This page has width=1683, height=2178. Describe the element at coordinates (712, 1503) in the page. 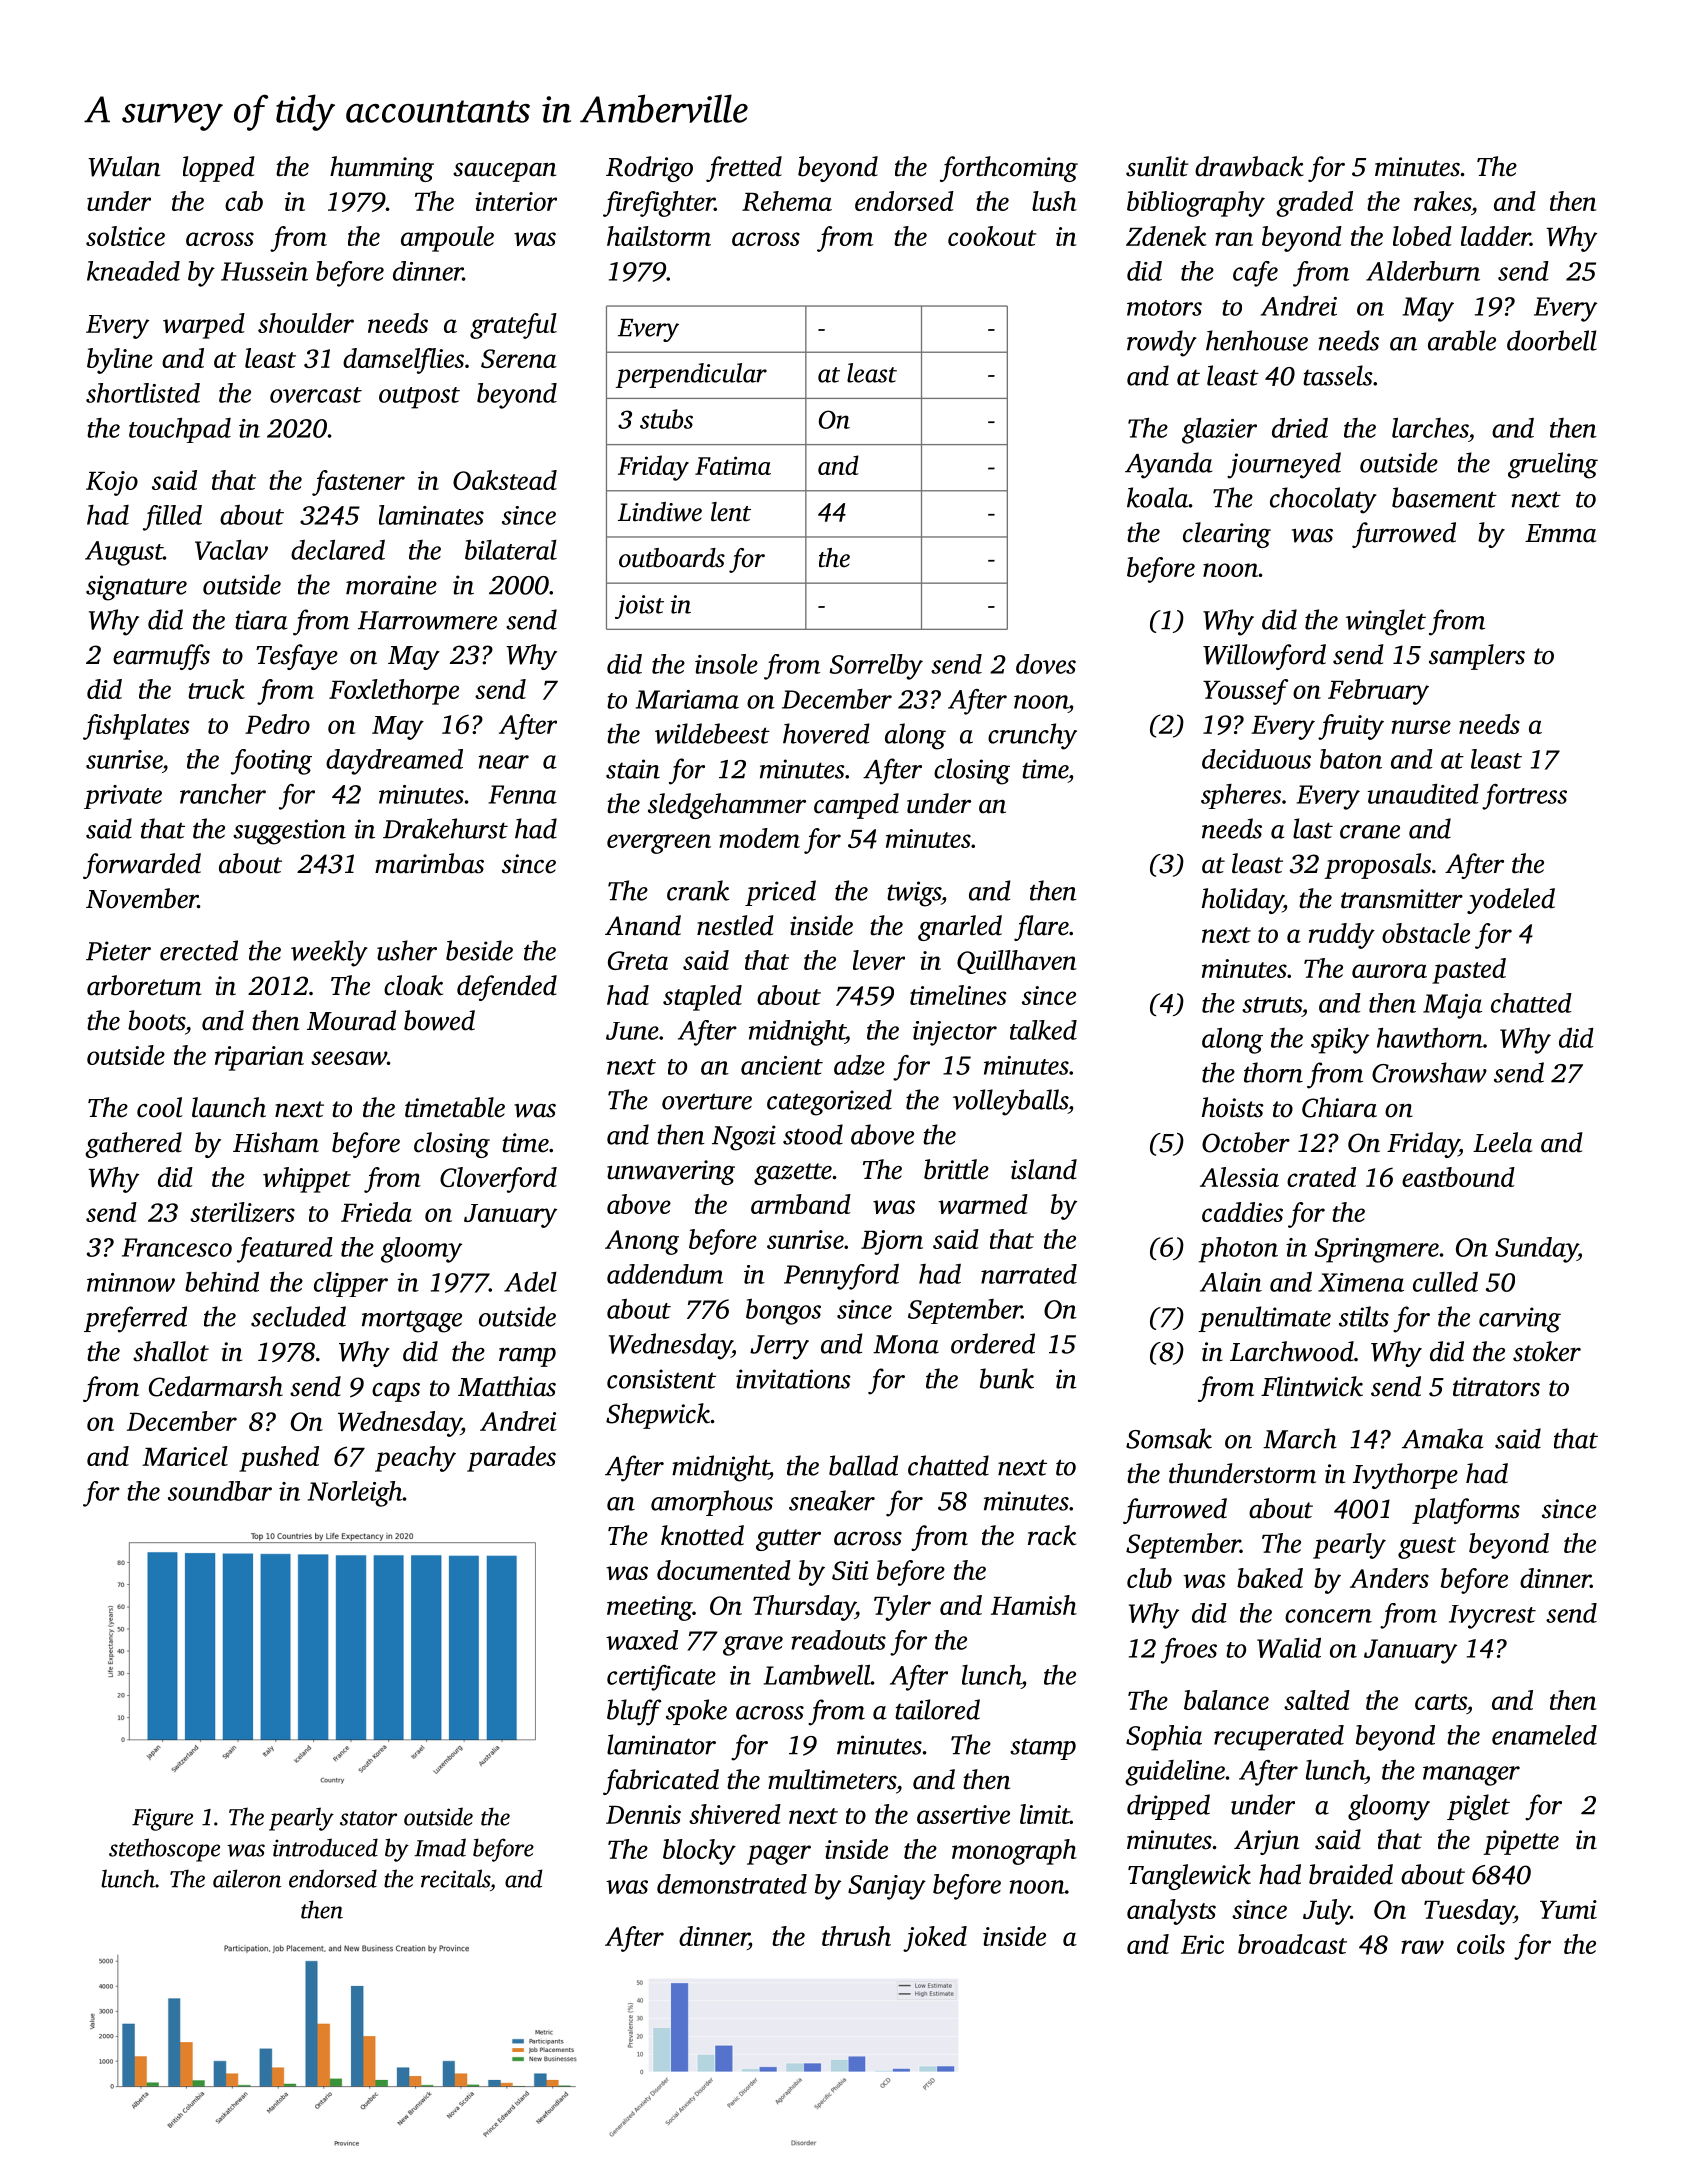

I see `amorphous` at that location.
